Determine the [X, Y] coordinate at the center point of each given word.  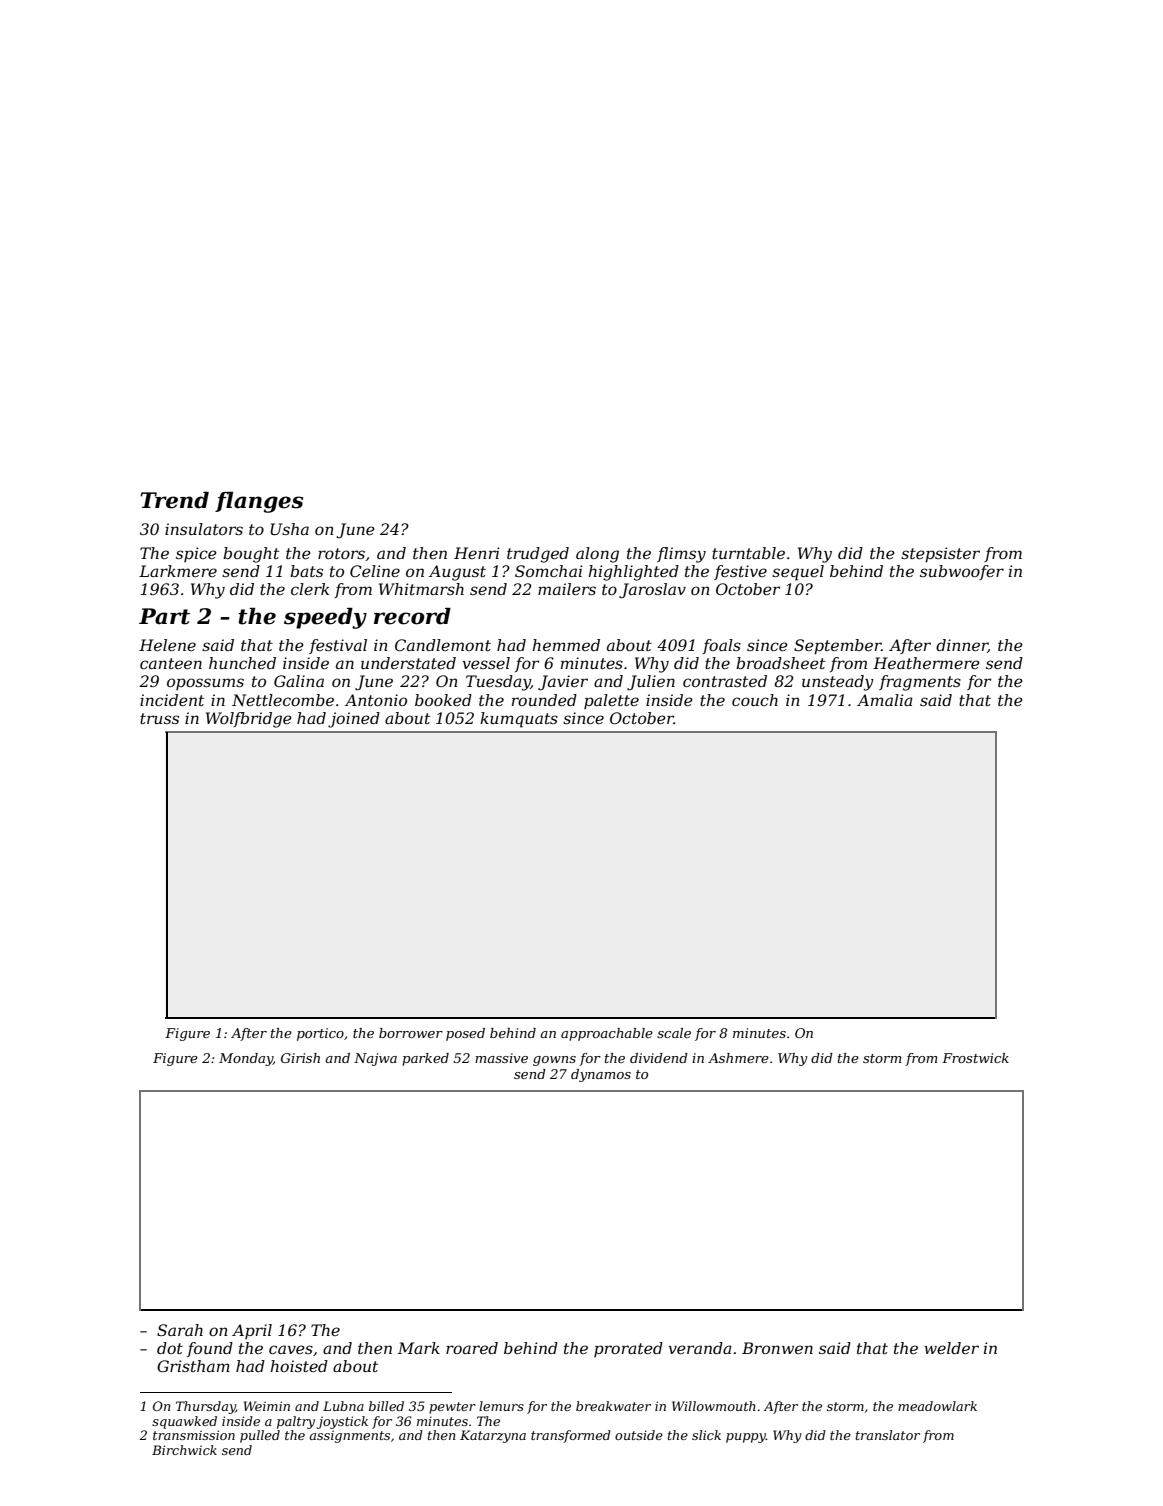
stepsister [940, 555]
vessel [486, 663]
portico [320, 1034]
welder [951, 1348]
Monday [246, 1059]
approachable [607, 1034]
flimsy [681, 555]
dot [170, 1348]
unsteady [838, 683]
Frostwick [975, 1058]
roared [472, 1348]
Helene [167, 645]
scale [674, 1033]
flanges [259, 502]
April [252, 1331]
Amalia [885, 700]
